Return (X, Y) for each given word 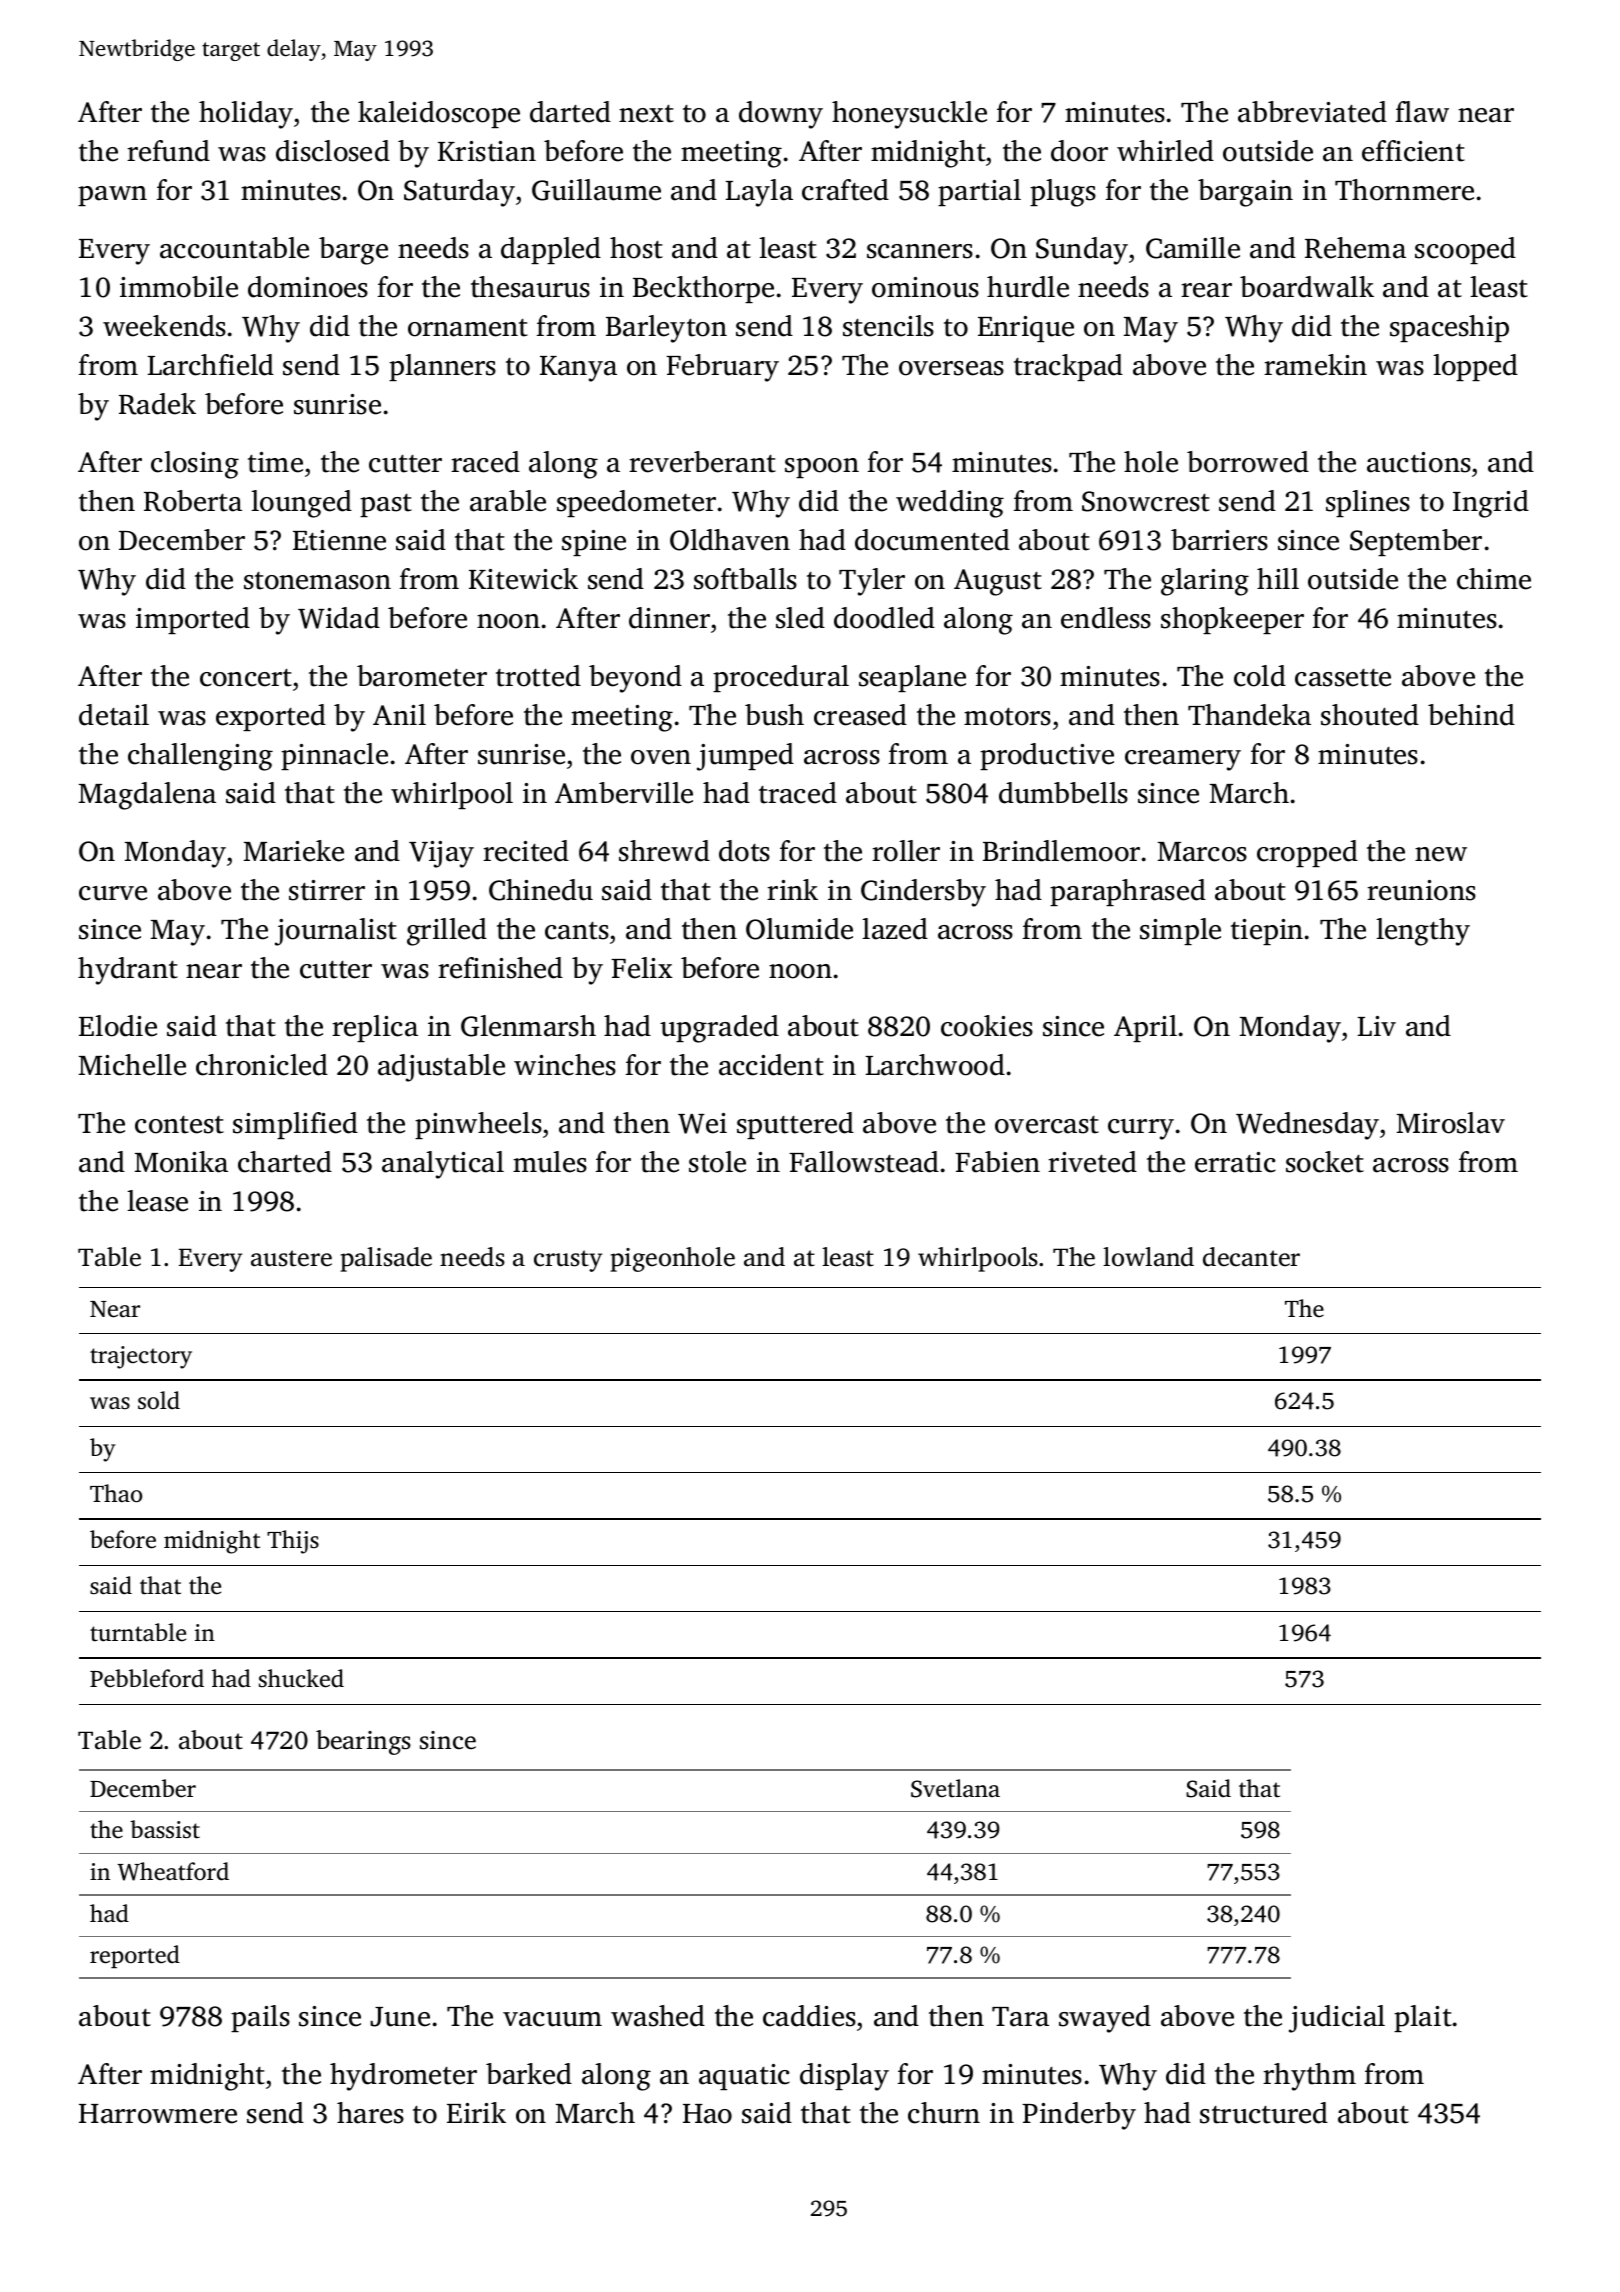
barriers (1219, 540)
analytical (443, 1165)
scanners (920, 251)
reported (135, 1956)
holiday (246, 115)
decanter (1251, 1257)
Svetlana (955, 1788)
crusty (568, 1261)
